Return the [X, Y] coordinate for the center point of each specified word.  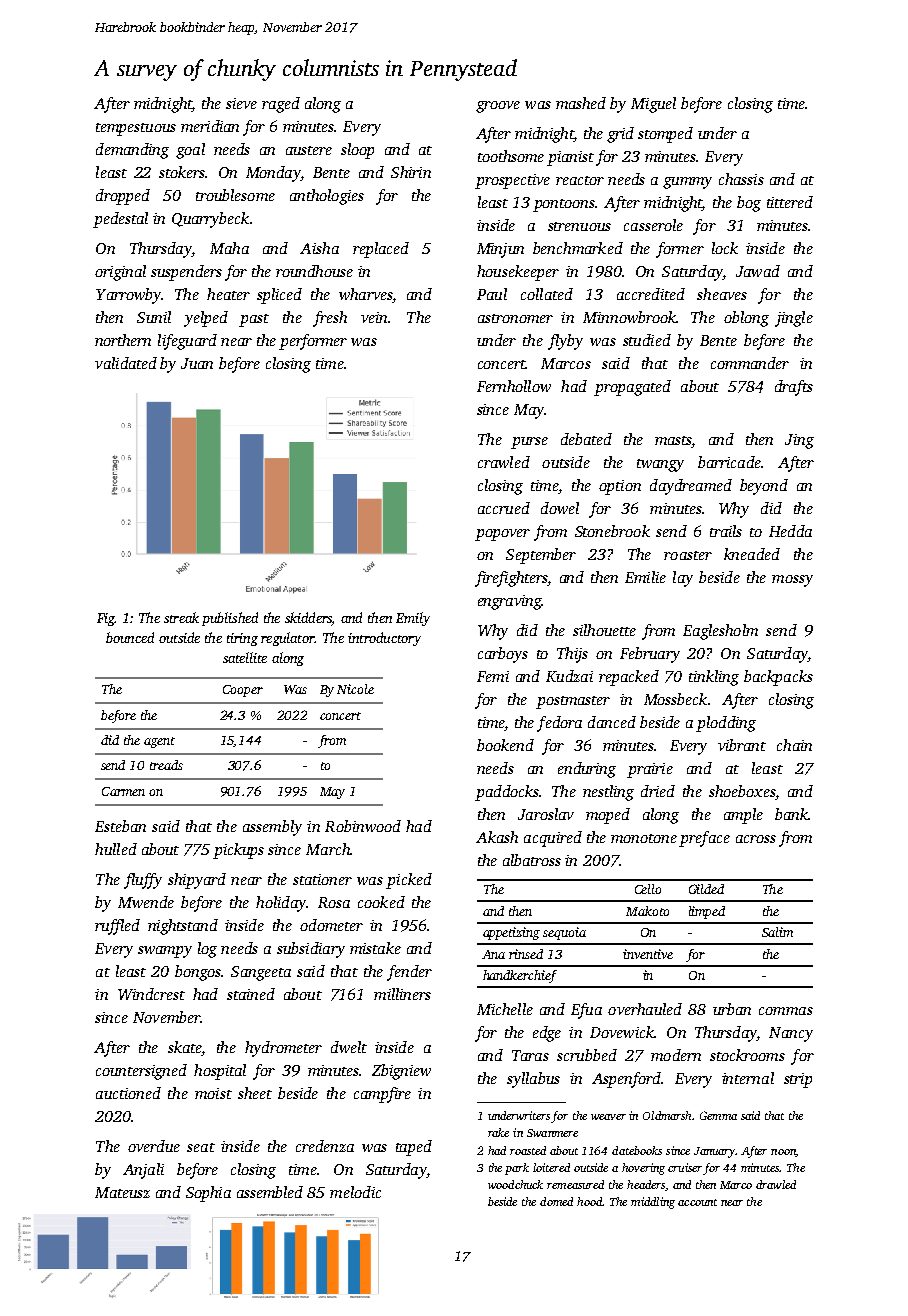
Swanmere [552, 1133]
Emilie [645, 577]
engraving [510, 602]
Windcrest [151, 994]
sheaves [722, 294]
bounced [130, 637]
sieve [241, 103]
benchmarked [578, 248]
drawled [776, 1184]
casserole [653, 225]
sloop [357, 151]
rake [498, 1132]
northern [123, 340]
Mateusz [122, 1192]
